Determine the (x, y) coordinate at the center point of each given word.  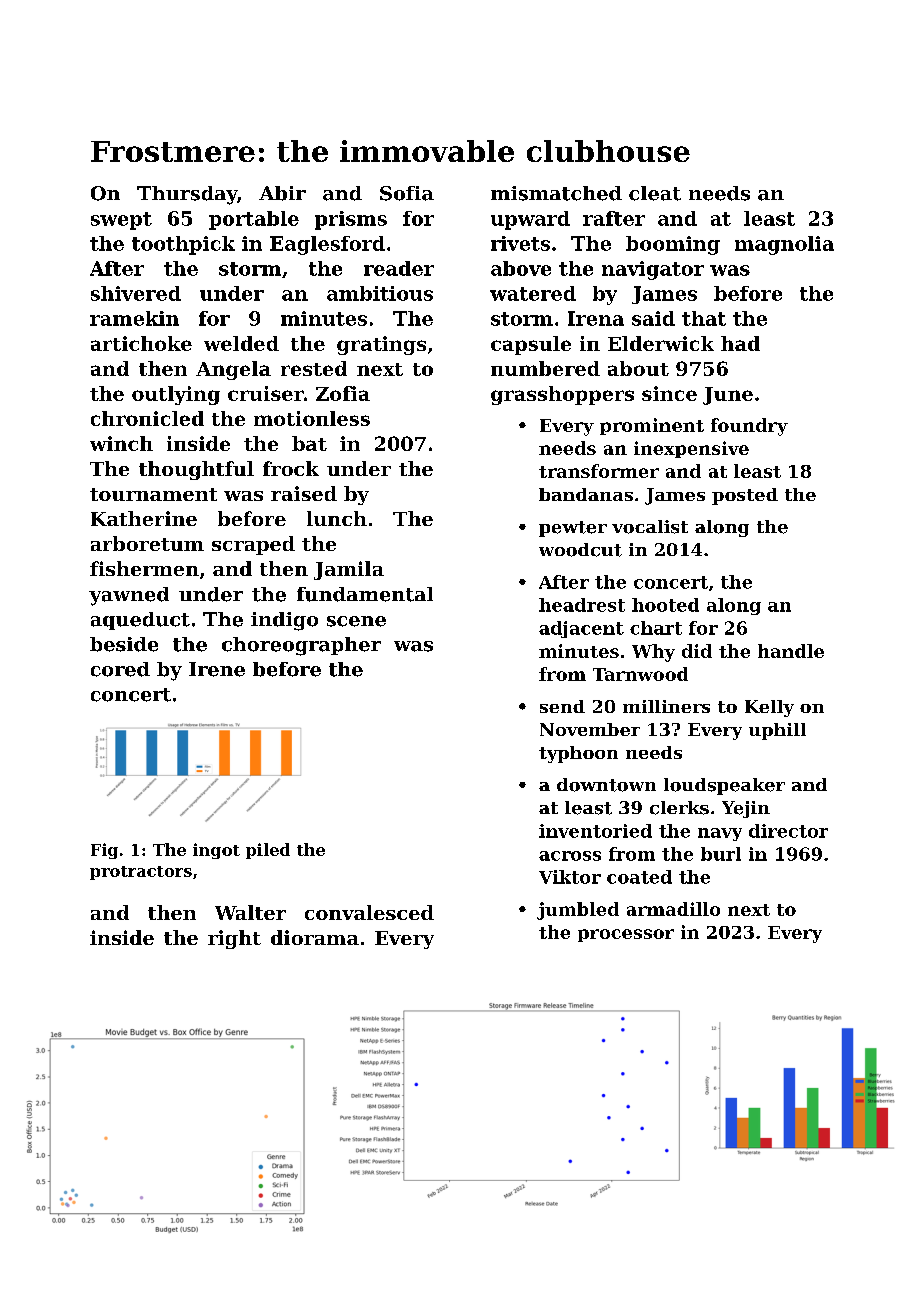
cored (120, 669)
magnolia (784, 245)
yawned (129, 596)
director (788, 831)
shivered (136, 293)
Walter (250, 912)
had (740, 343)
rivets (520, 243)
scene (356, 621)
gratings (381, 345)
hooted (665, 605)
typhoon (578, 754)
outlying (176, 395)
